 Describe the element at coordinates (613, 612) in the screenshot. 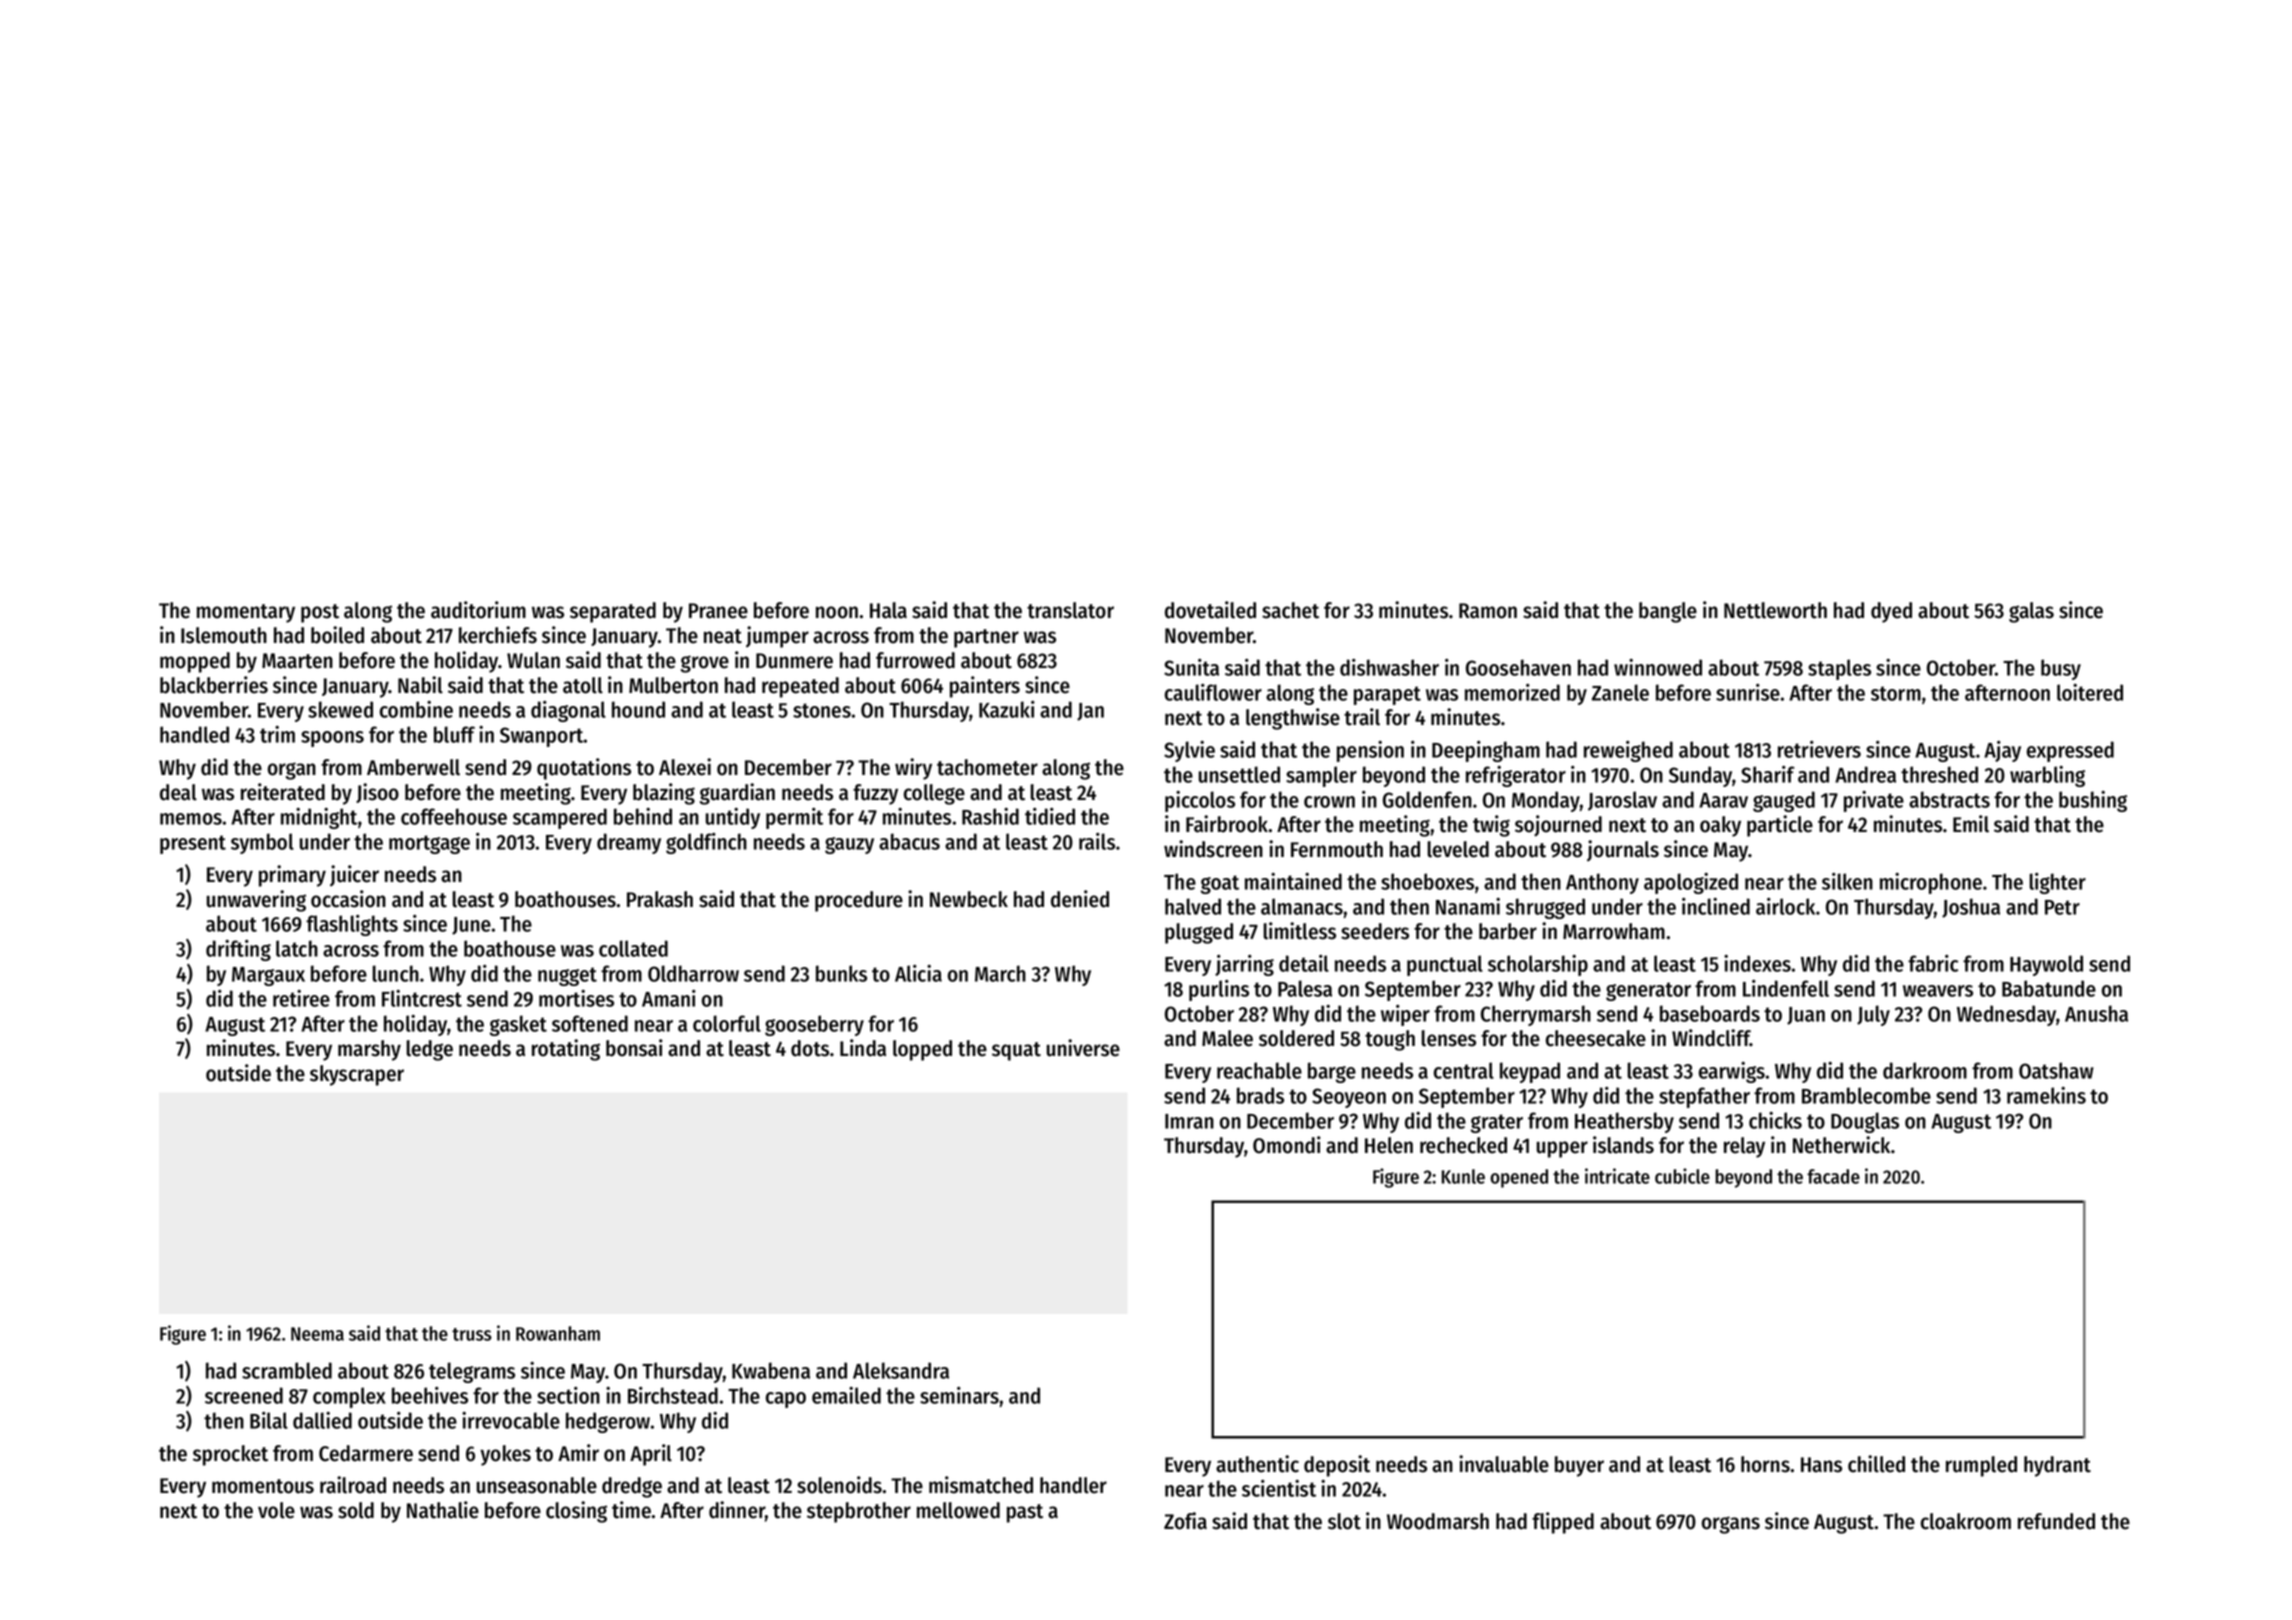

I see `separated` at that location.
